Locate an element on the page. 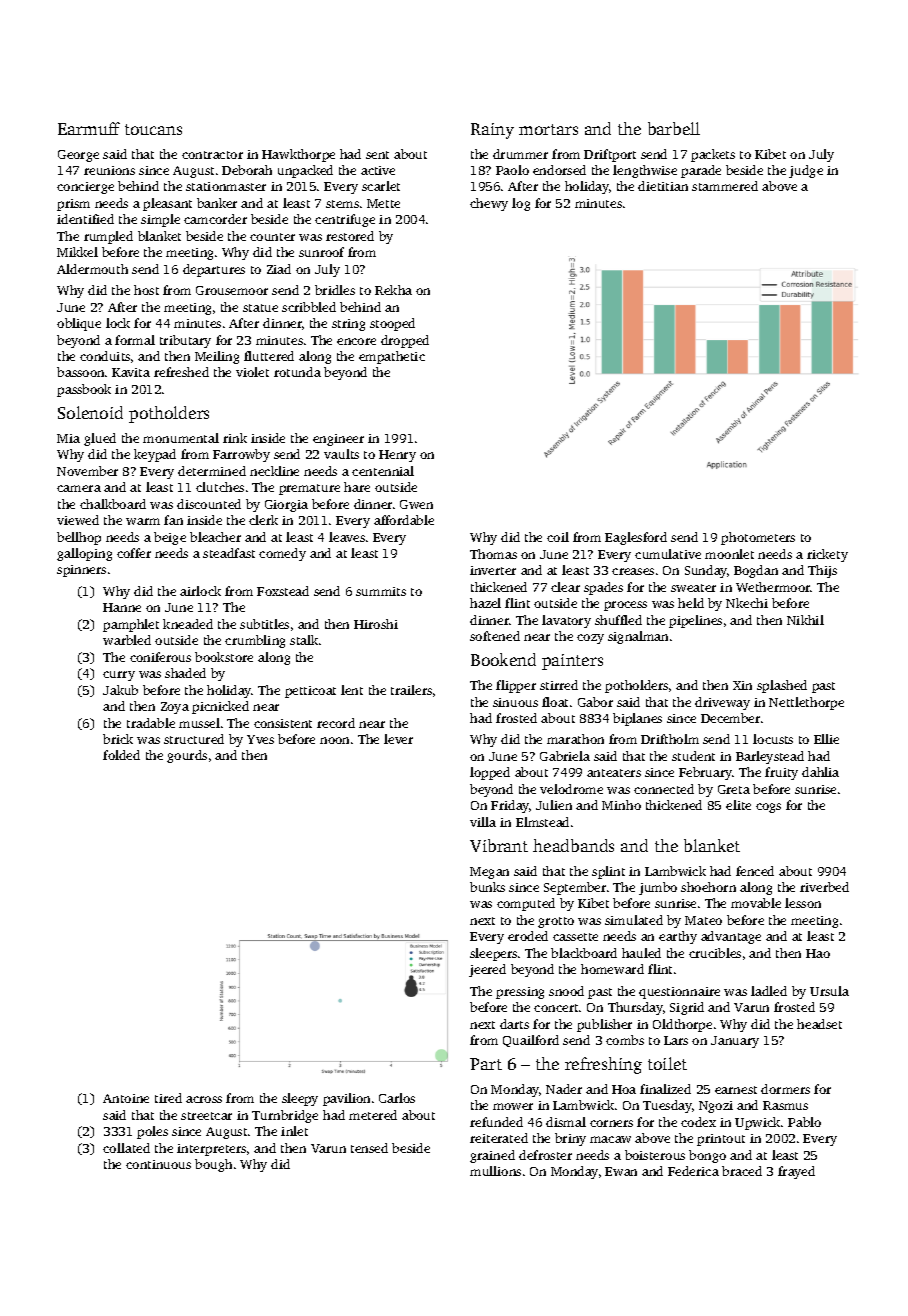  collated is located at coordinates (126, 1148).
